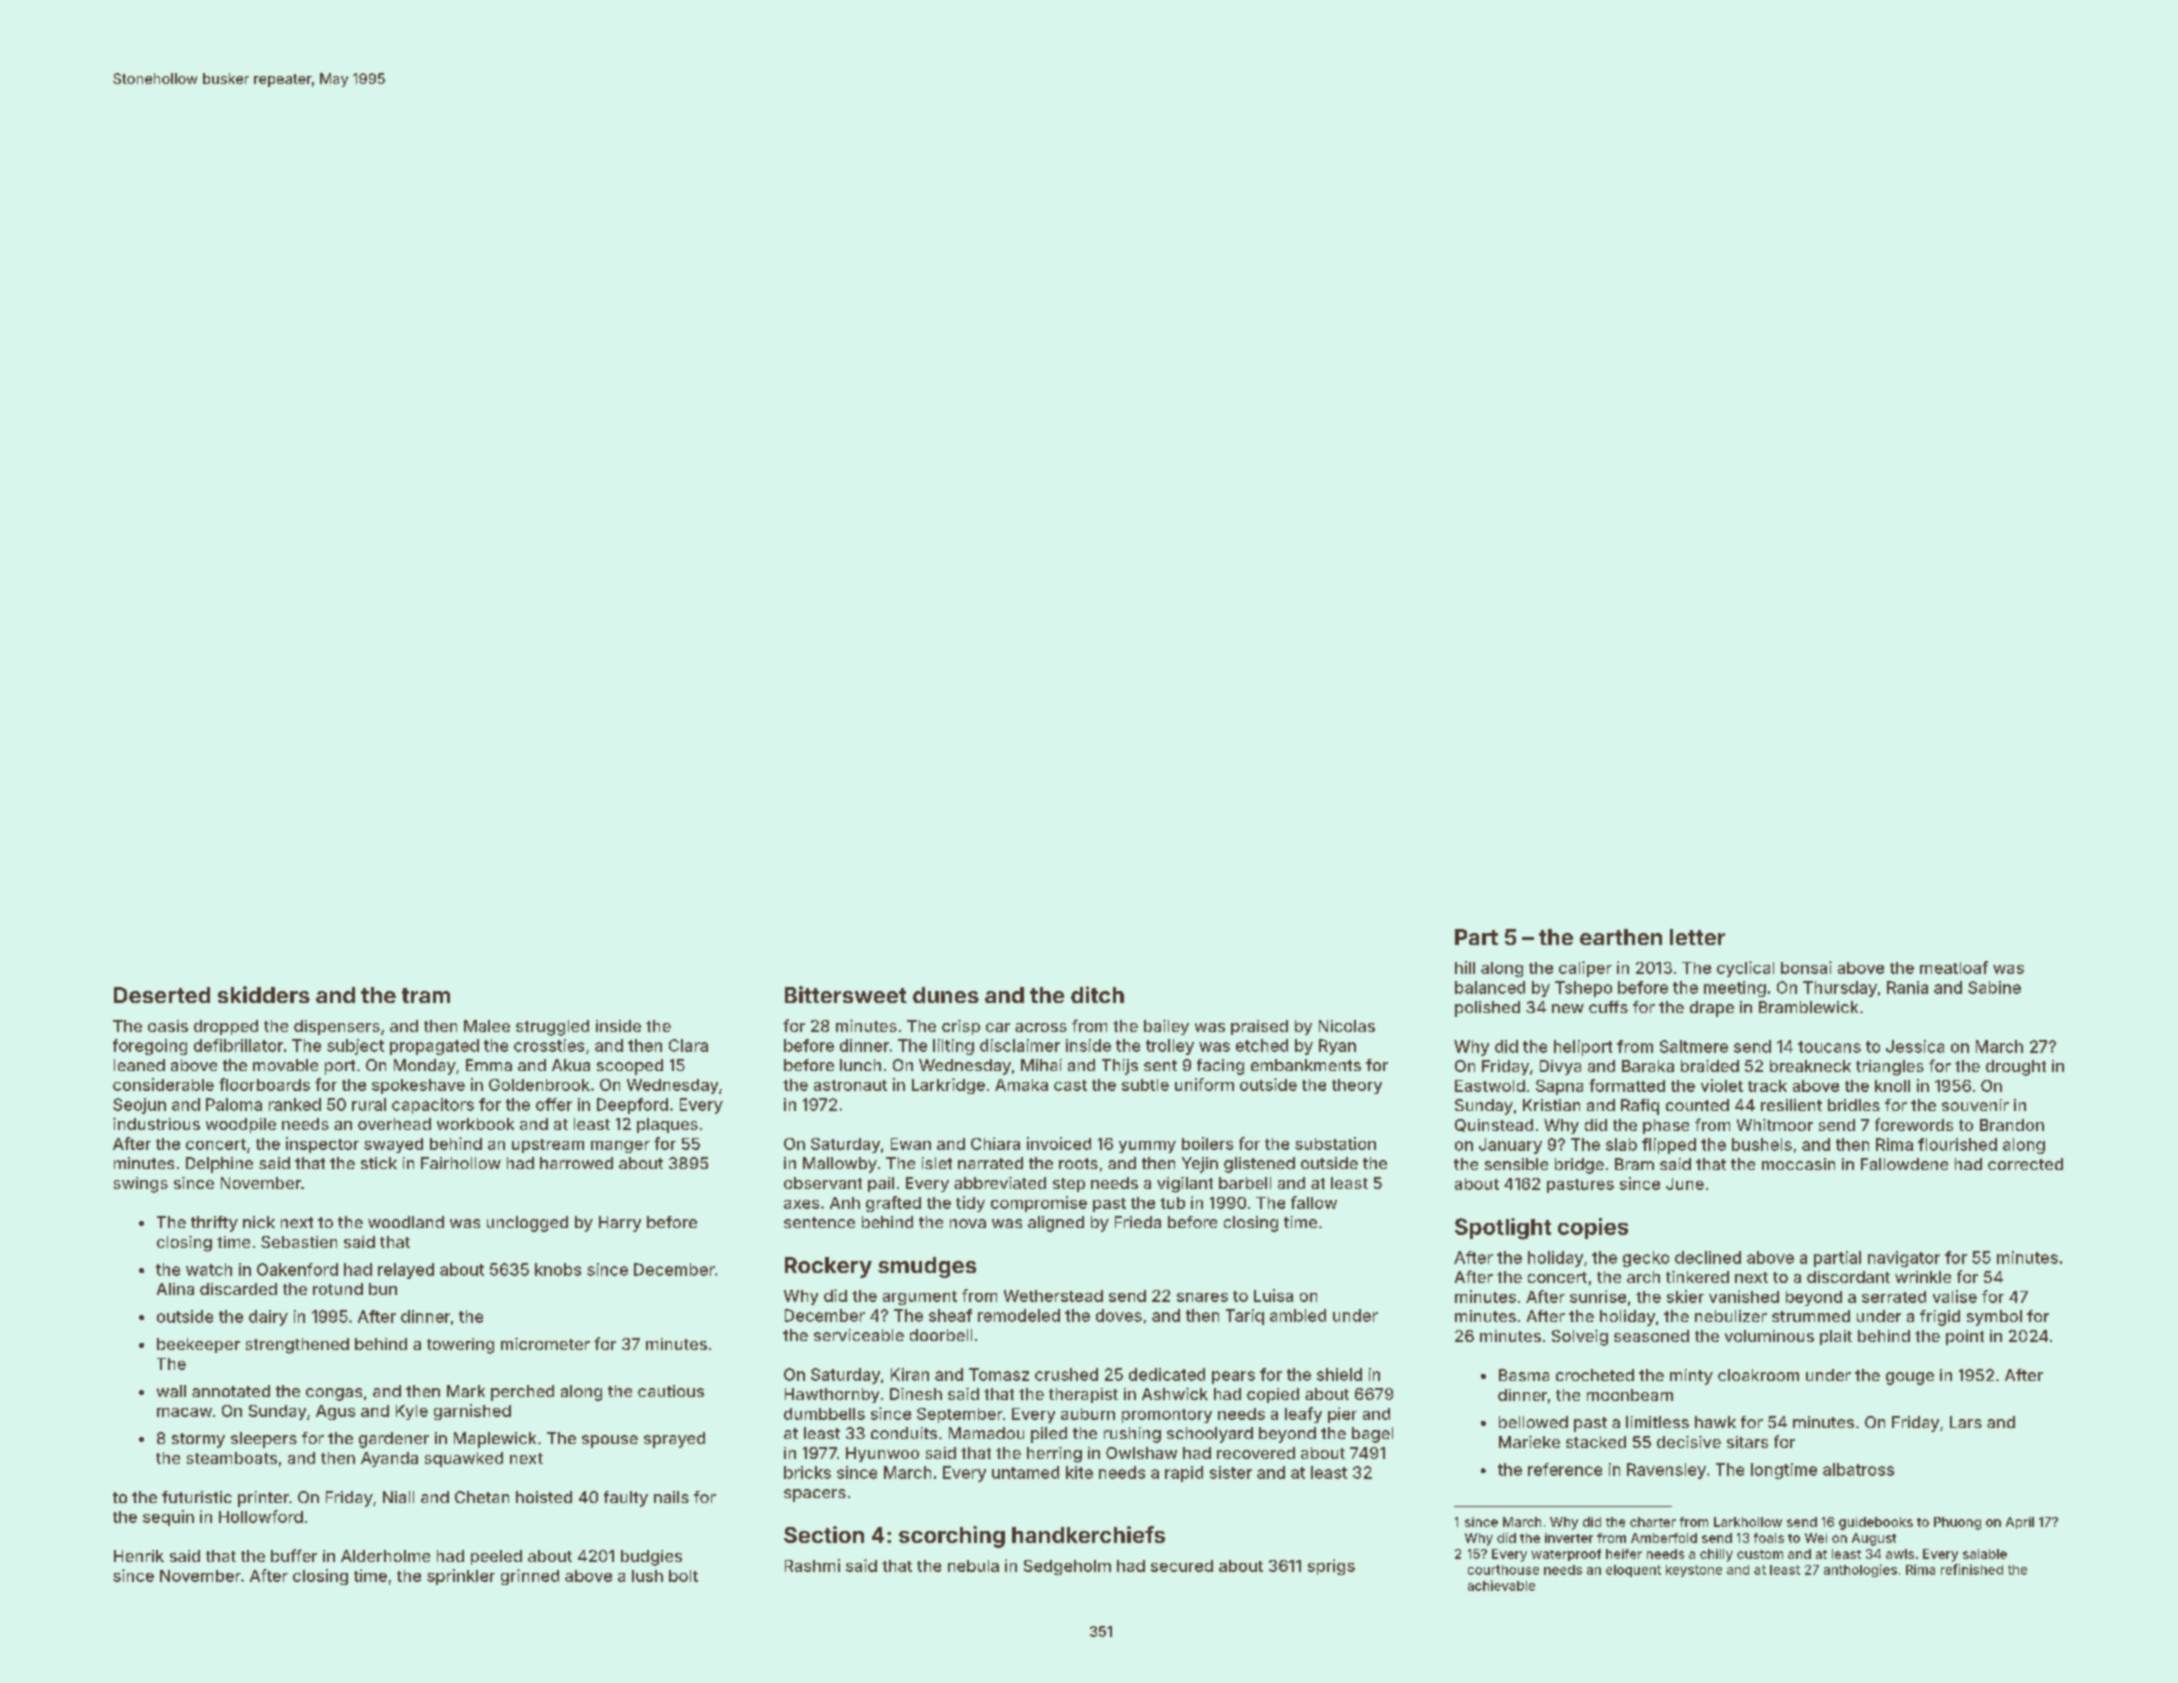 The width and height of the screenshot is (2178, 1683). What do you see at coordinates (530, 1577) in the screenshot?
I see `grinned` at bounding box center [530, 1577].
